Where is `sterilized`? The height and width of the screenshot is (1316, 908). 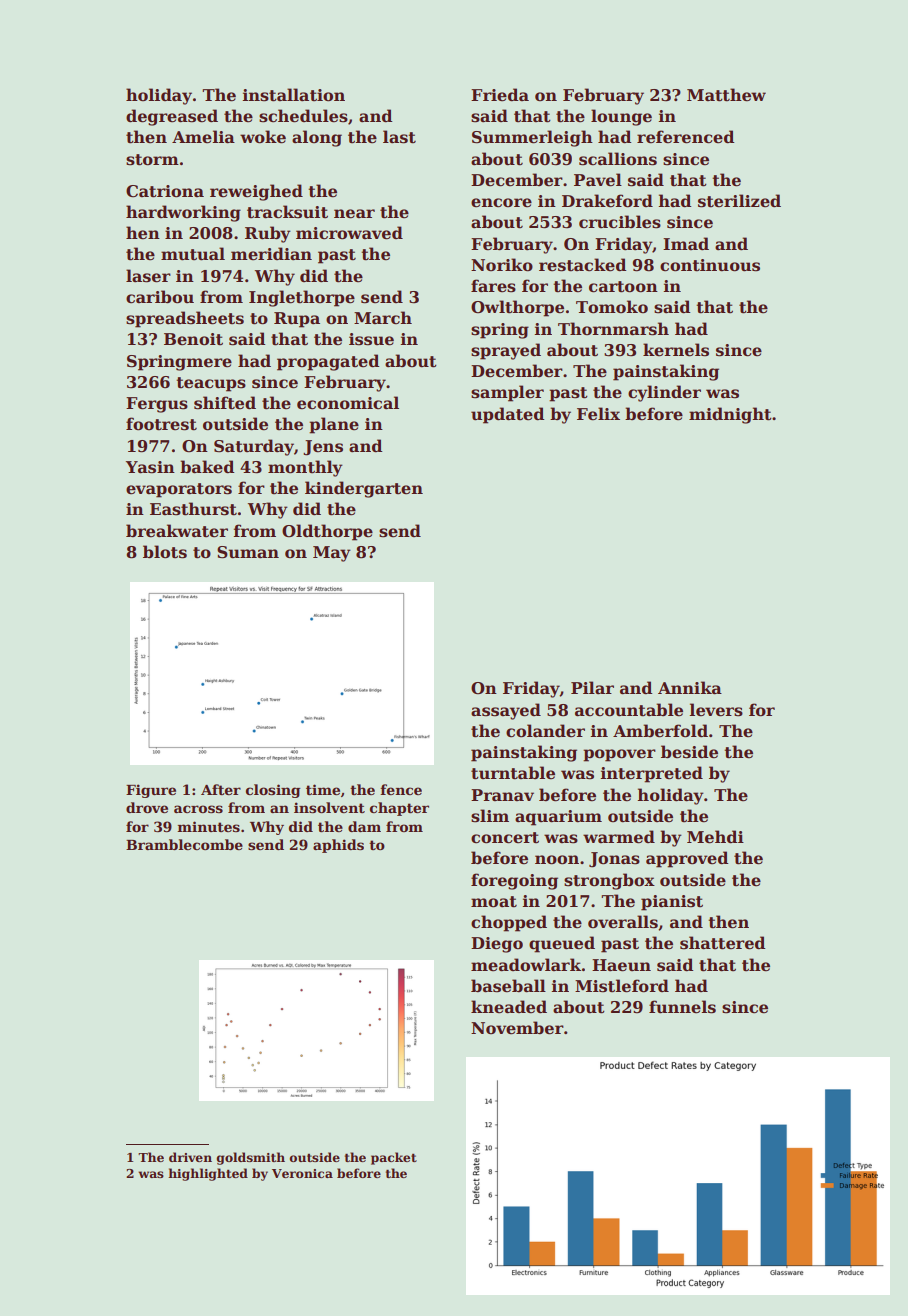 sterilized is located at coordinates (739, 201).
